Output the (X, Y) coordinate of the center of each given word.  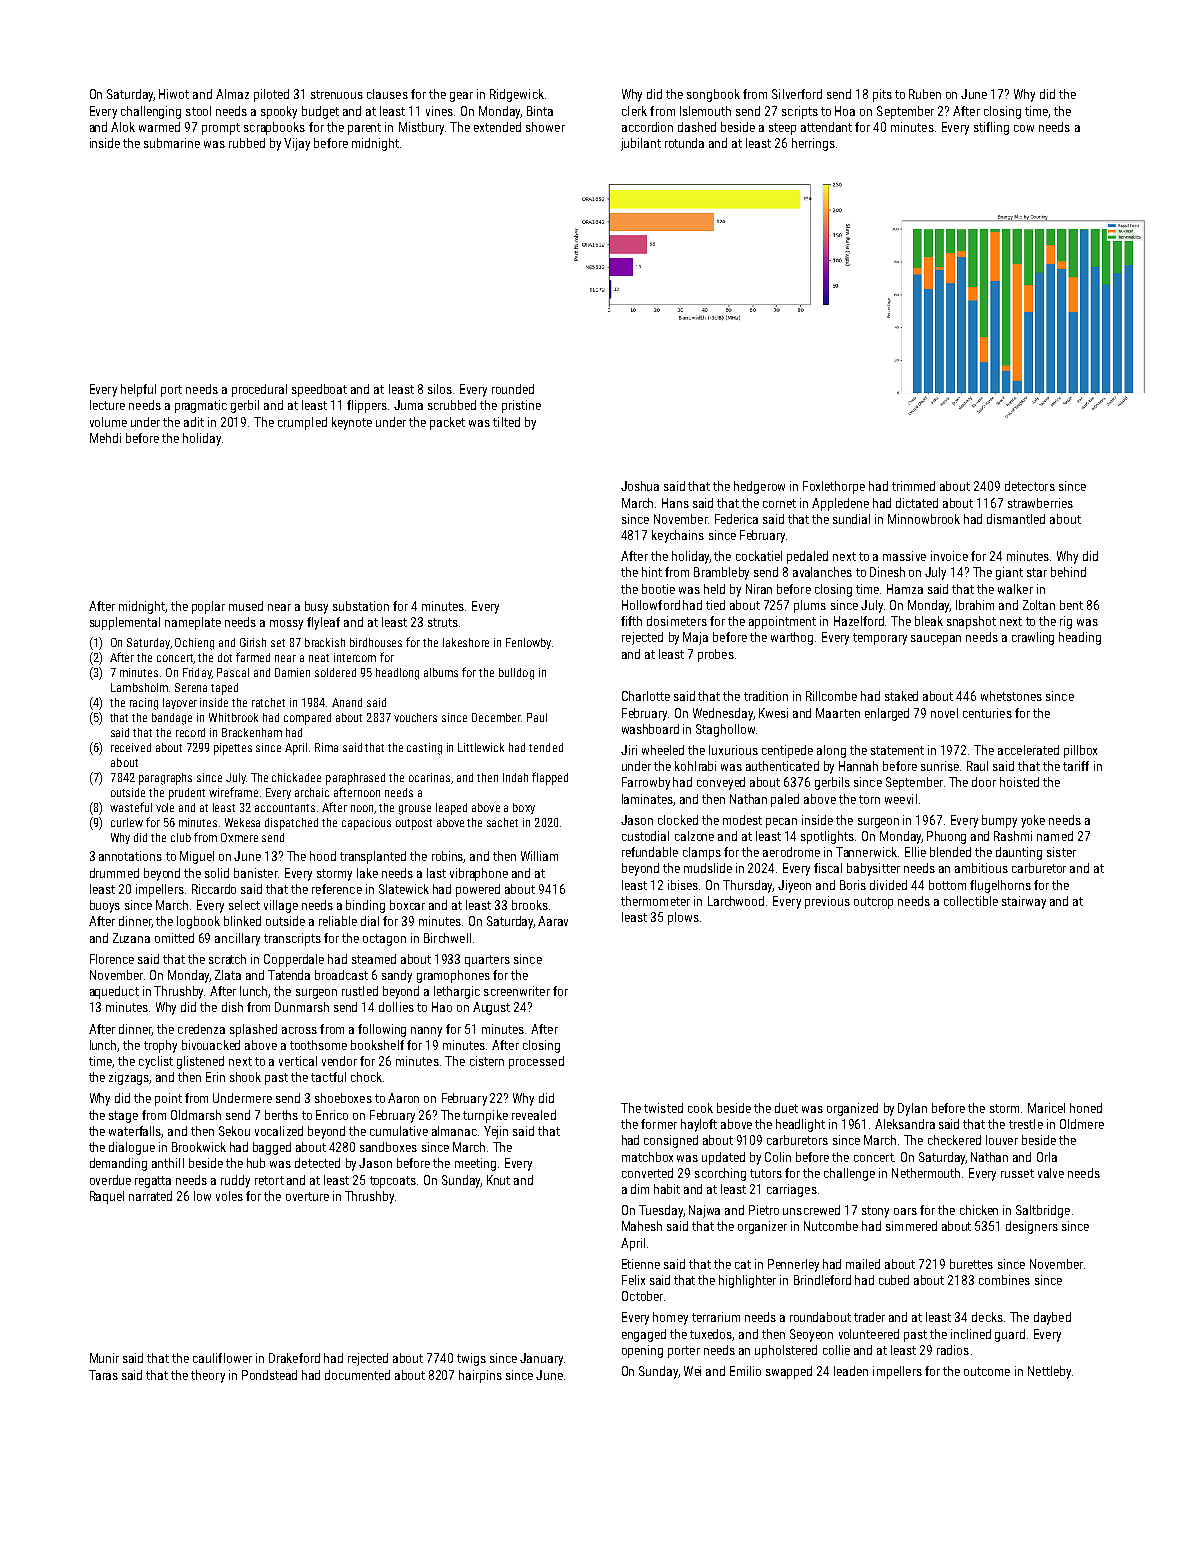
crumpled (302, 423)
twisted (663, 1108)
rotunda (684, 143)
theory (208, 1376)
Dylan (912, 1109)
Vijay (297, 144)
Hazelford (859, 621)
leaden (851, 1371)
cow (1024, 128)
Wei (692, 1371)
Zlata (228, 975)
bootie (658, 589)
